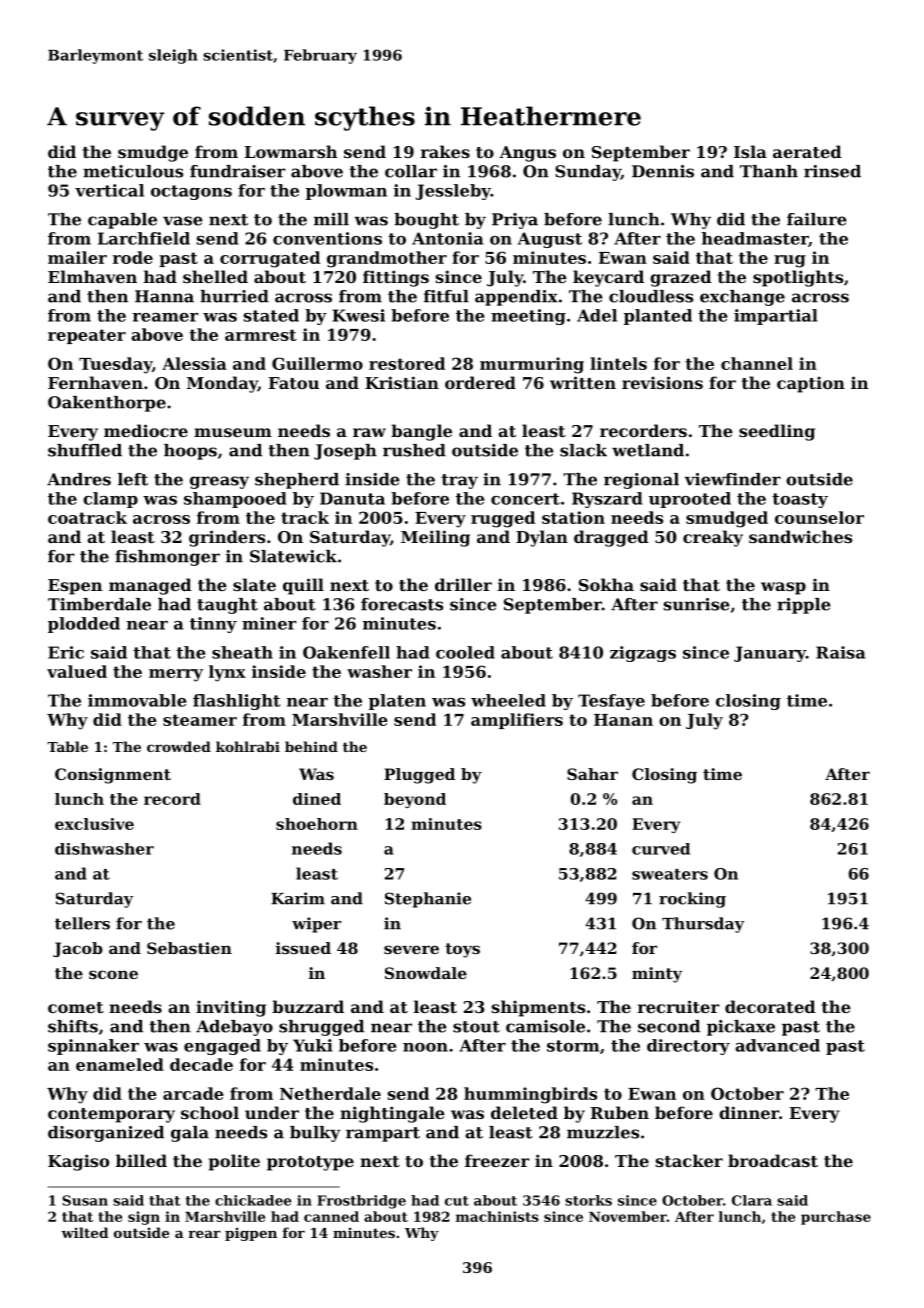 Image resolution: width=924 pixels, height=1308 pixels. Describe the element at coordinates (463, 584) in the image. I see `driller` at that location.
